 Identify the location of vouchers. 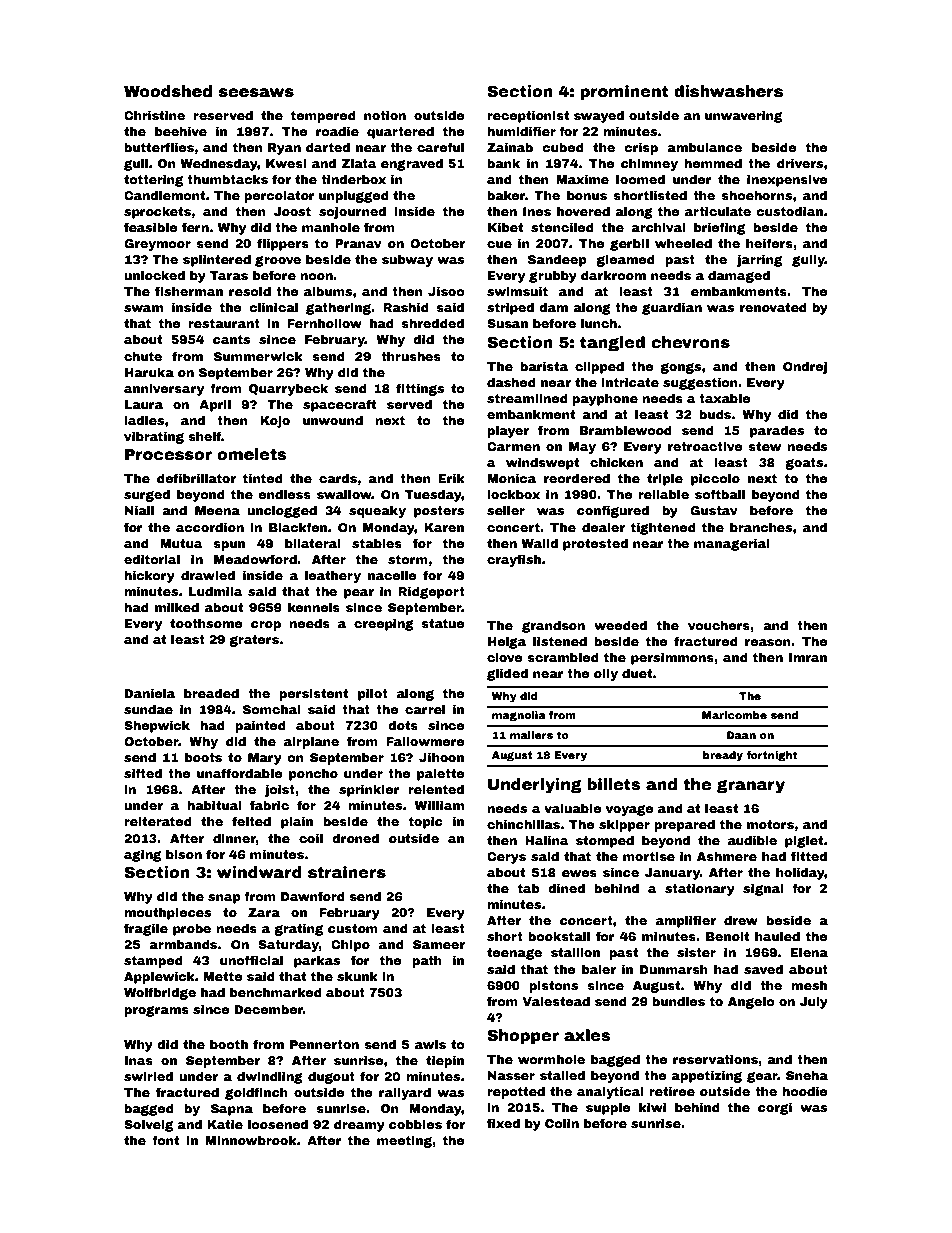
(719, 625).
